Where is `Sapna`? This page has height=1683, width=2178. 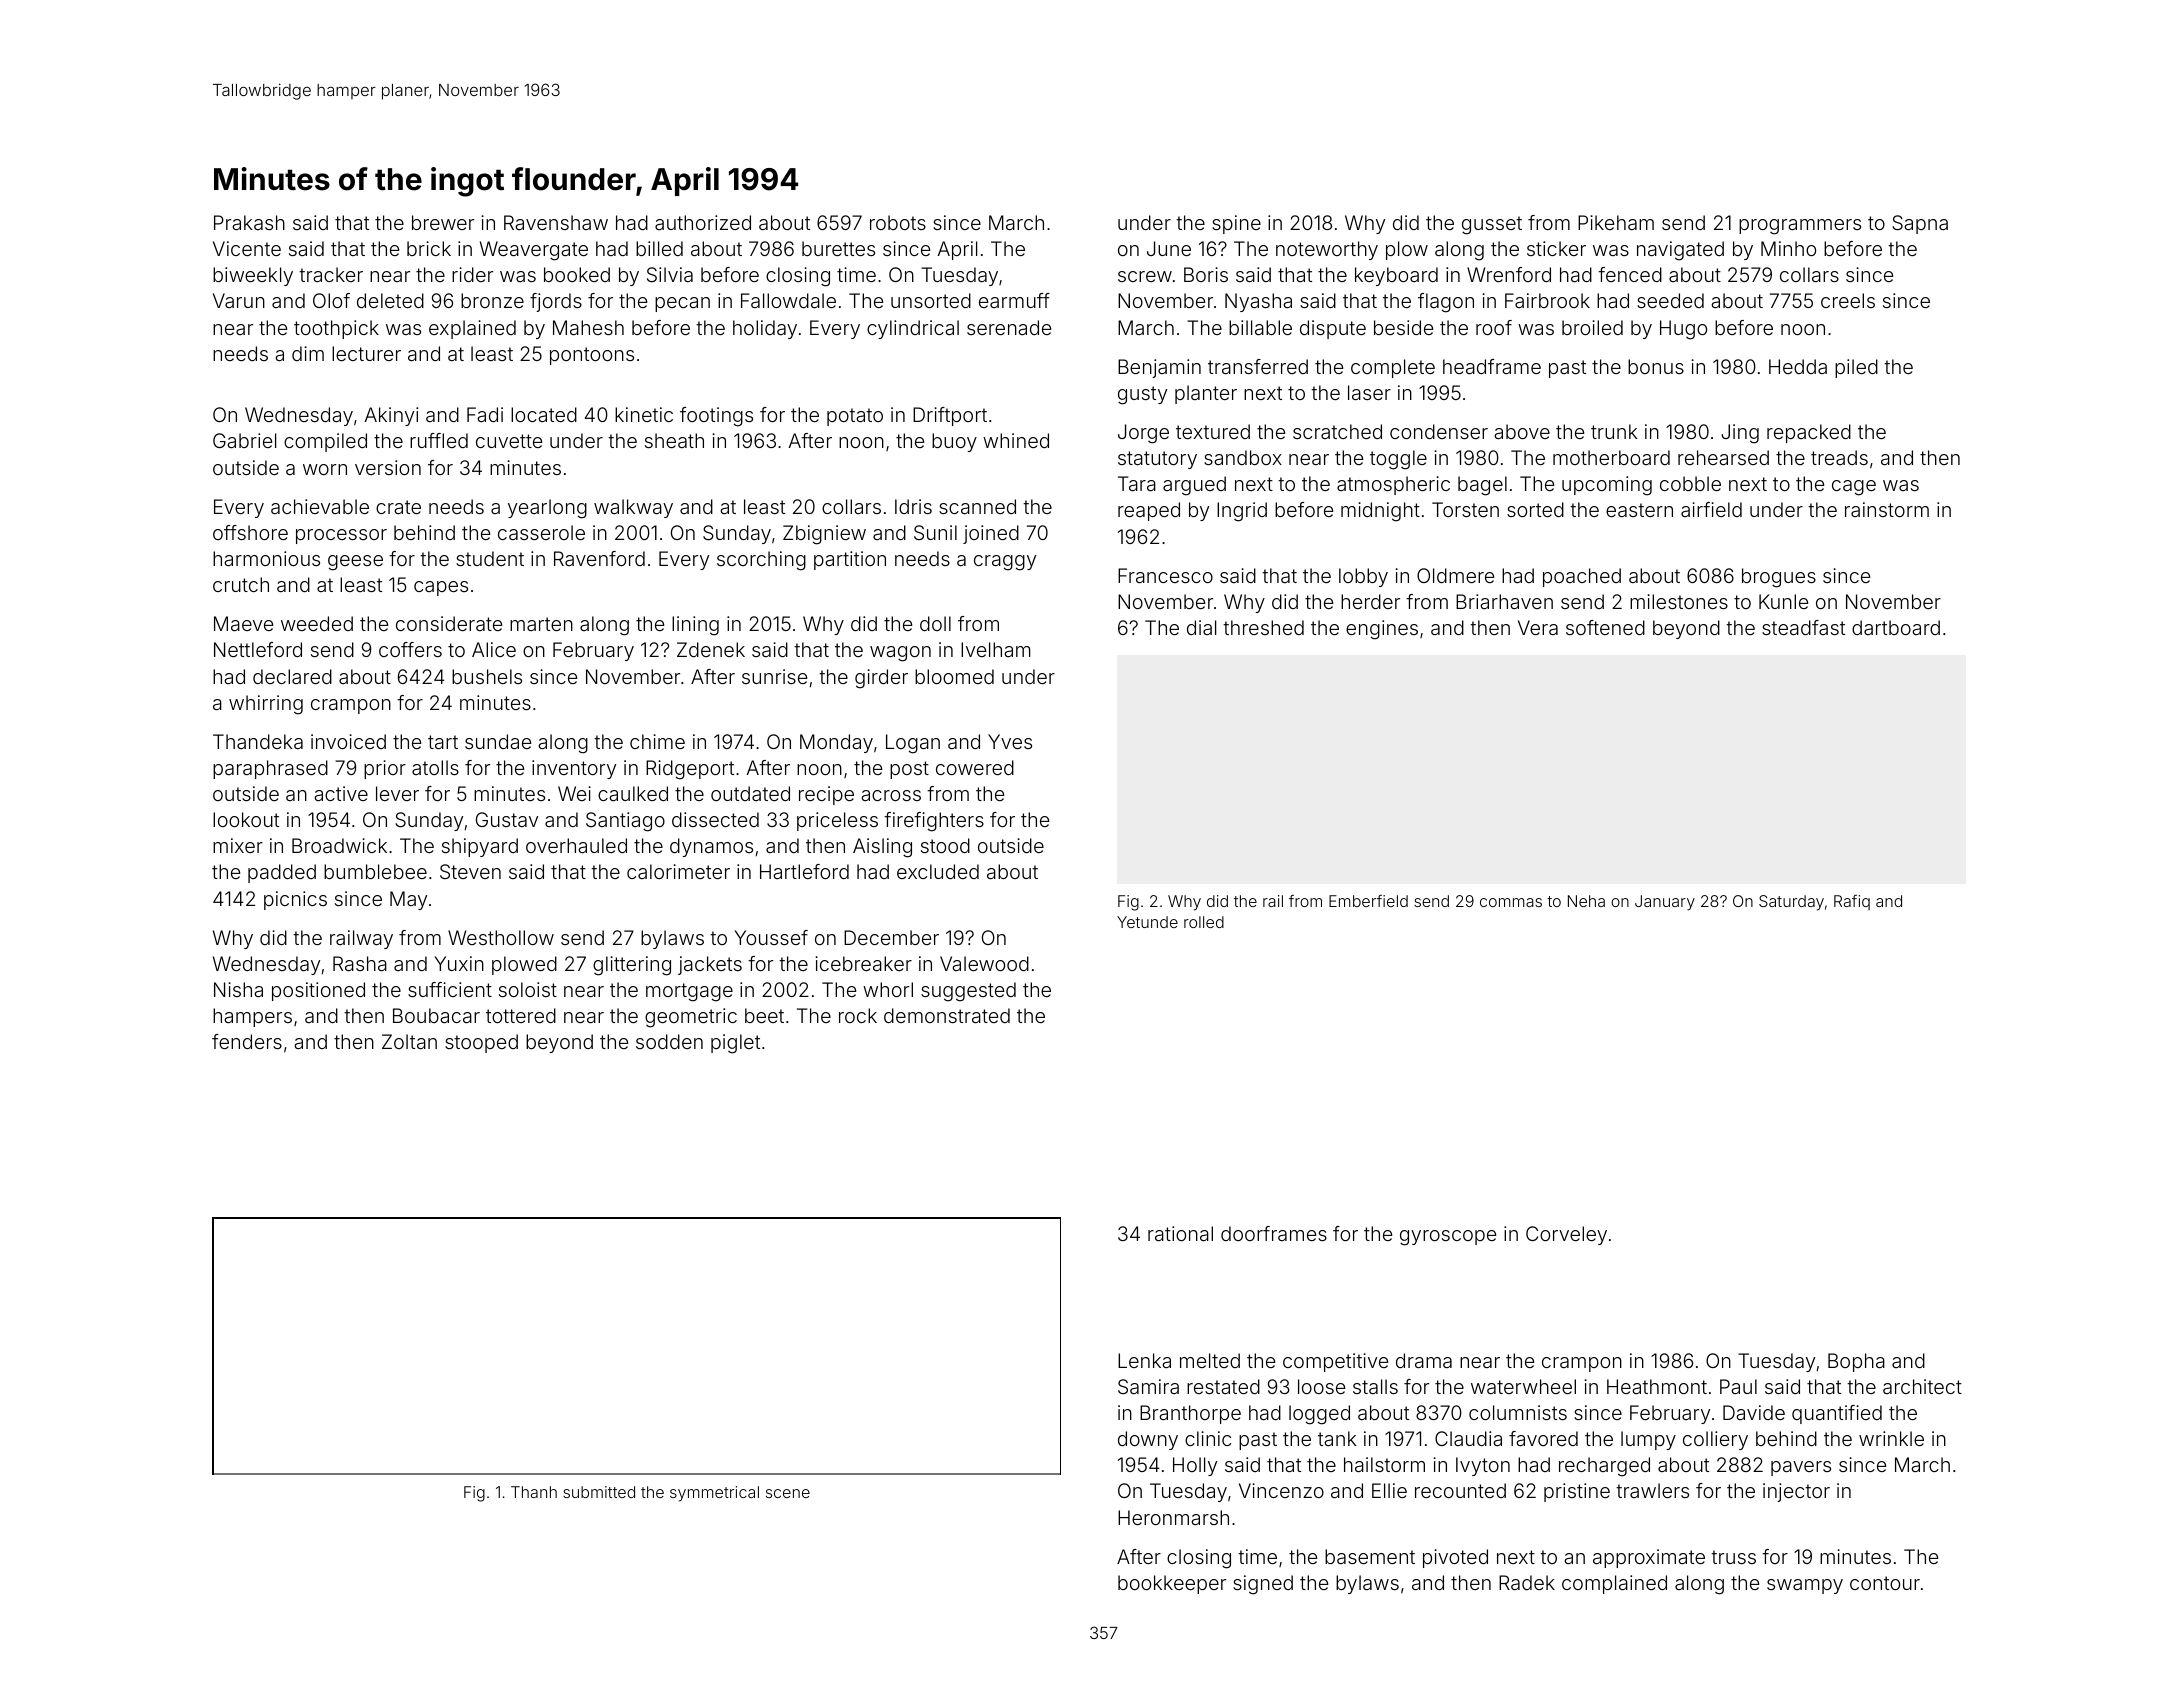
Sapna is located at coordinates (1920, 224).
